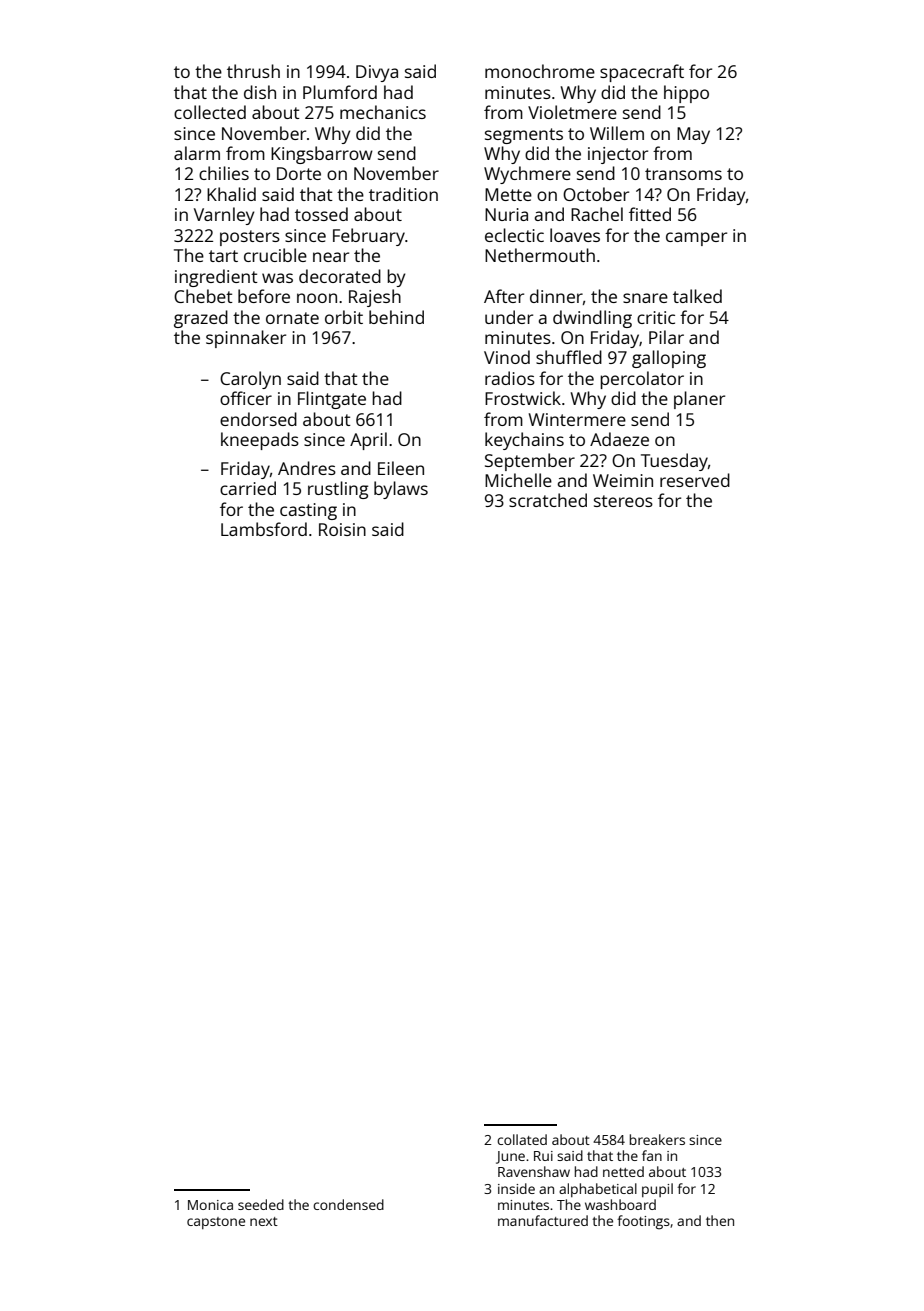 This page has height=1311, width=924. Describe the element at coordinates (522, 1139) in the page. I see `collated` at that location.
